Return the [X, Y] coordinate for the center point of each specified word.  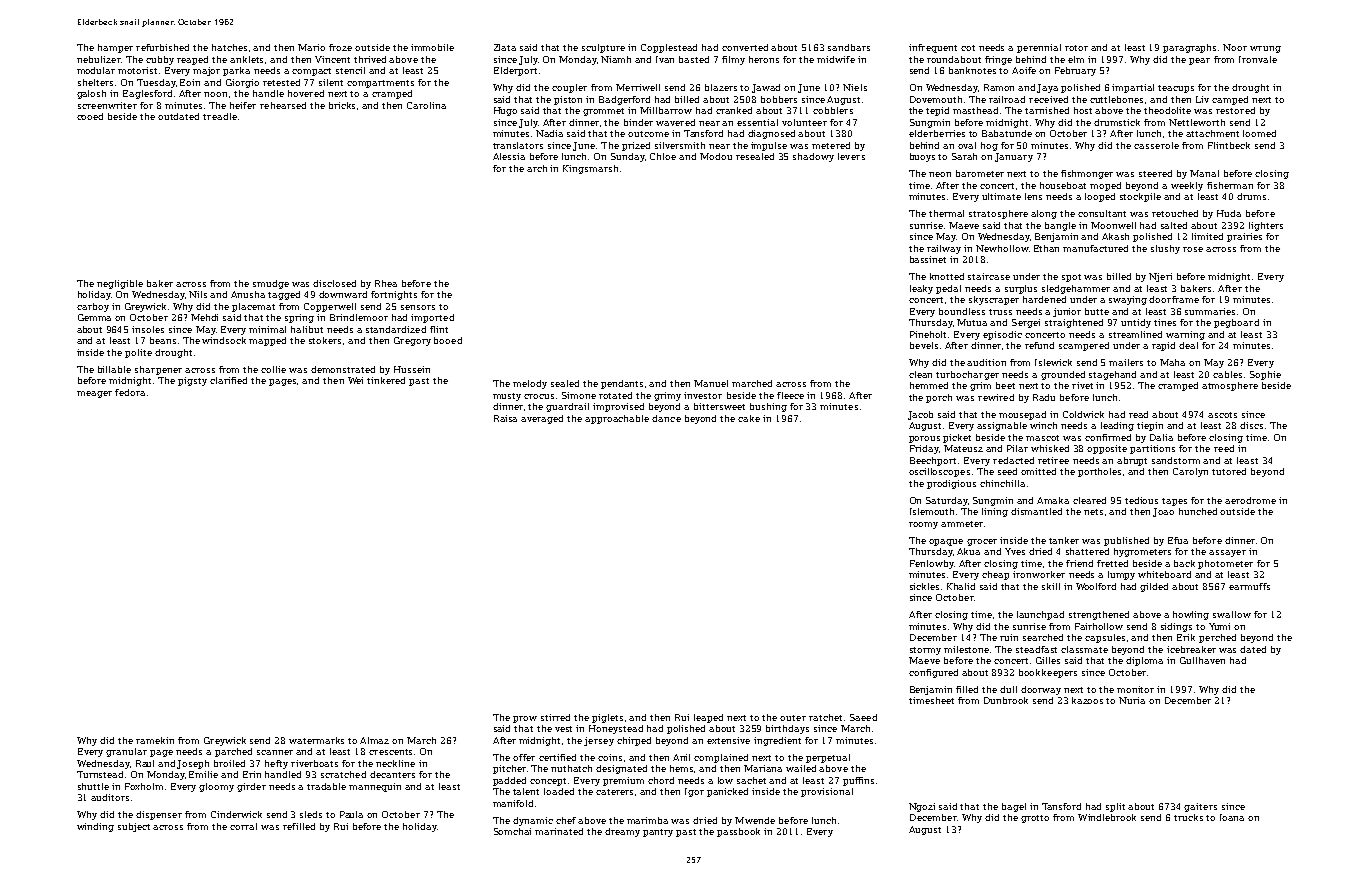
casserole [1156, 145]
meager [94, 394]
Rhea [386, 283]
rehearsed [283, 105]
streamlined [1135, 334]
